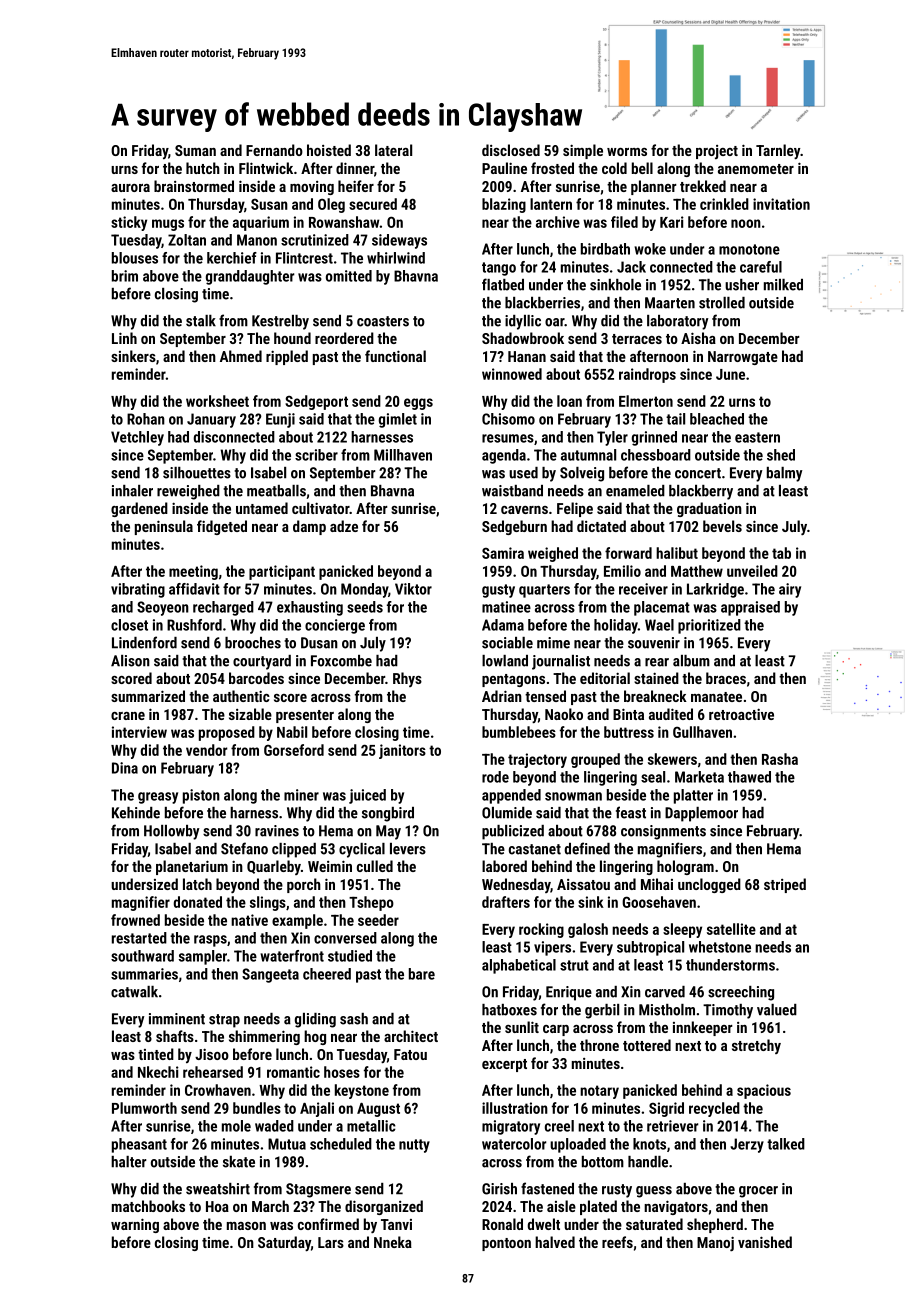 The height and width of the document is (1314, 924). Describe the element at coordinates (413, 589) in the document. I see `Viktor` at that location.
